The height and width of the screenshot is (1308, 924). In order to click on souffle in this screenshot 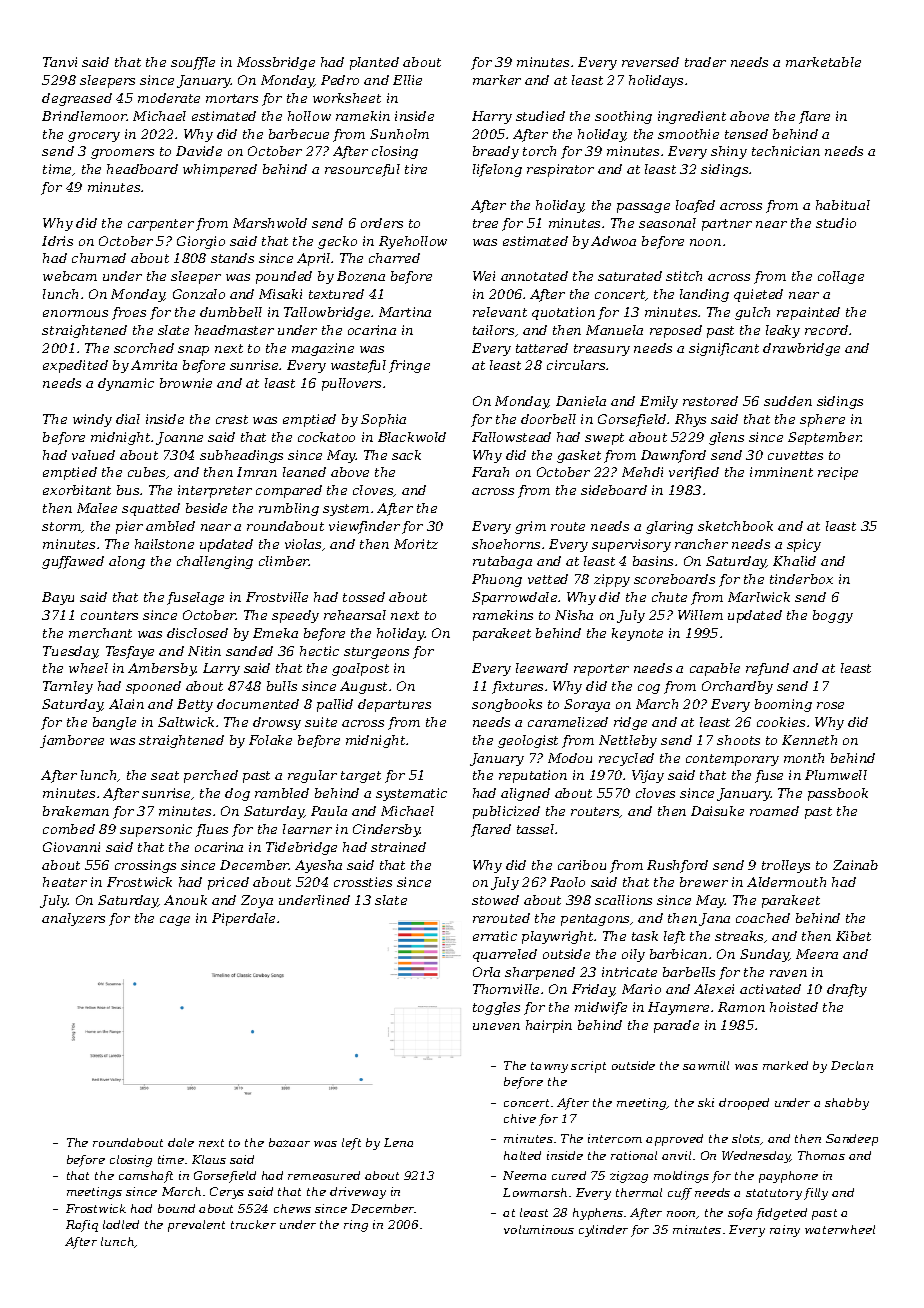, I will do `click(193, 63)`.
